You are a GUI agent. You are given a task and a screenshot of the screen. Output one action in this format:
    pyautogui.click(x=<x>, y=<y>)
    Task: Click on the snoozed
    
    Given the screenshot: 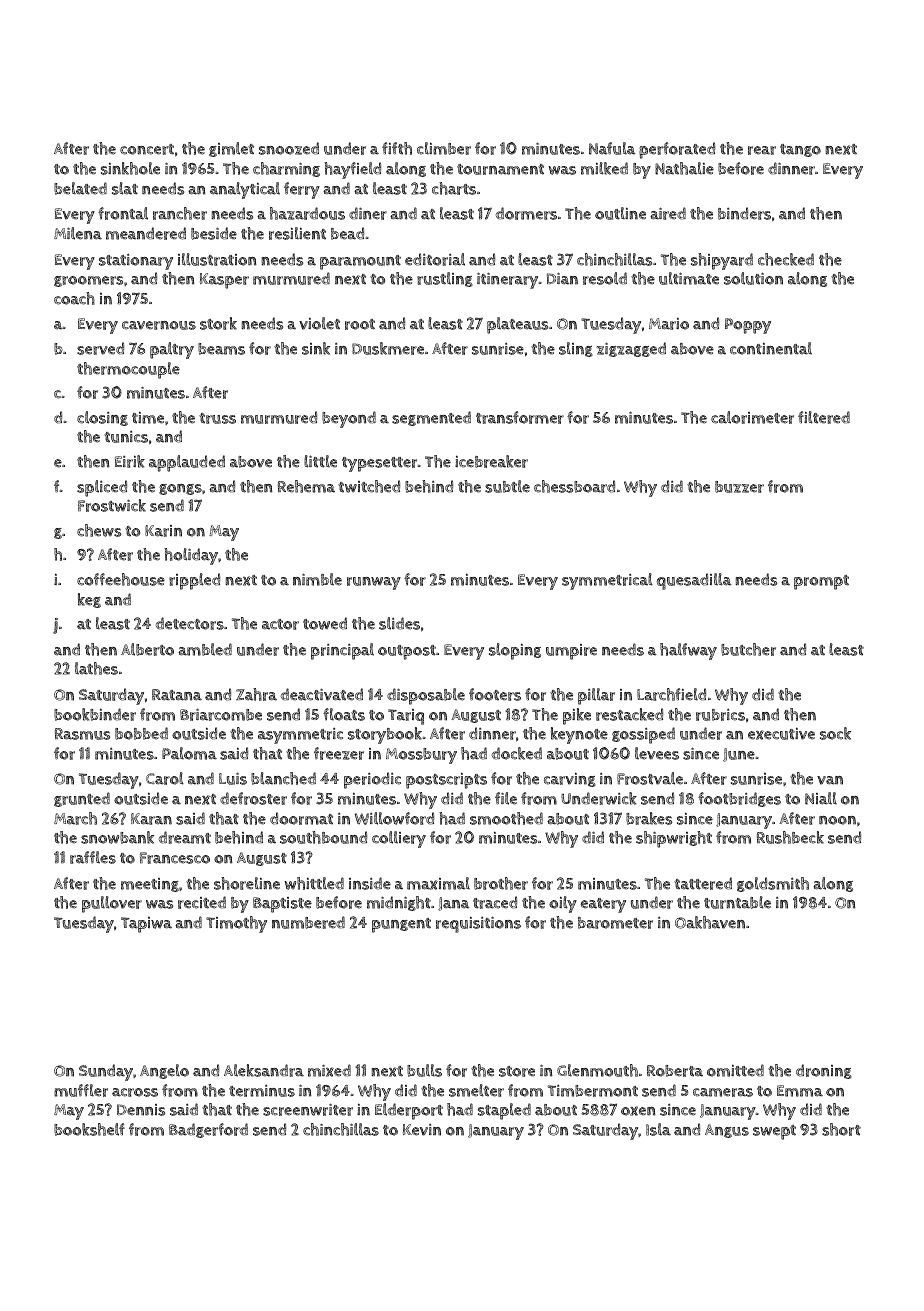 What is the action you would take?
    pyautogui.click(x=289, y=148)
